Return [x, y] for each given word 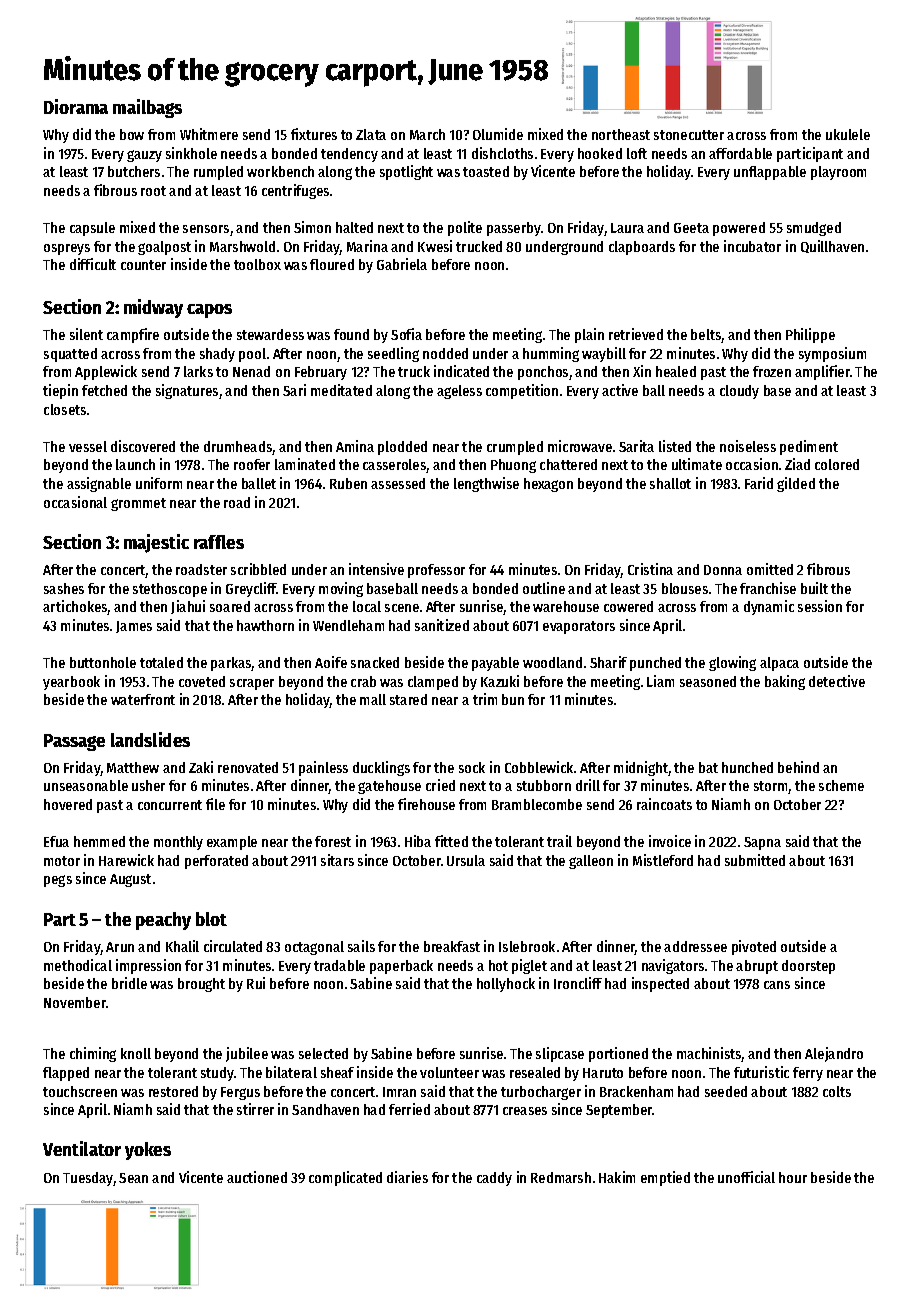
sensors [206, 229]
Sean [133, 1178]
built [814, 588]
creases [525, 1111]
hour [793, 1177]
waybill [604, 354]
